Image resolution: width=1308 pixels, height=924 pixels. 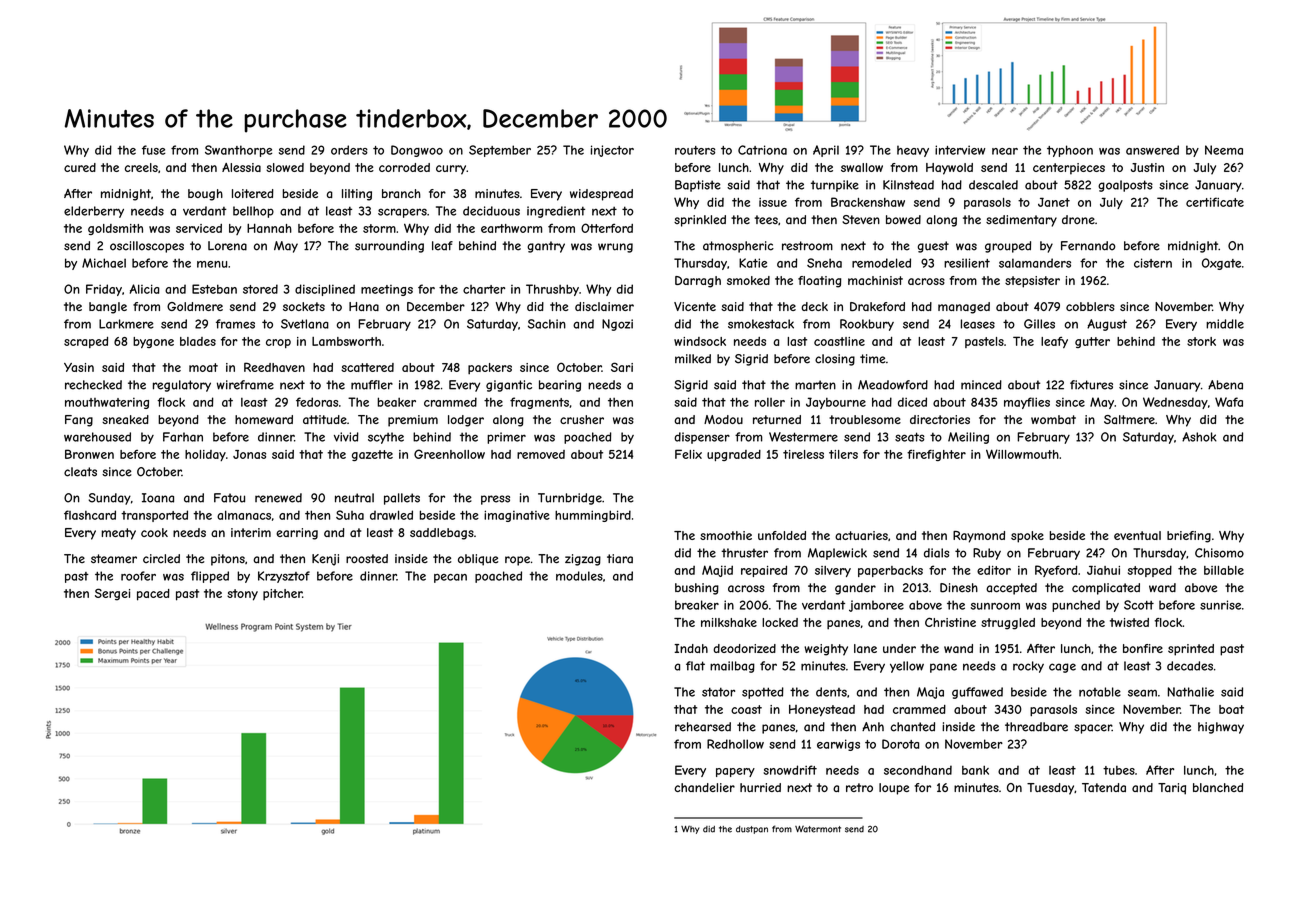 What do you see at coordinates (732, 667) in the page?
I see `mailbag` at bounding box center [732, 667].
